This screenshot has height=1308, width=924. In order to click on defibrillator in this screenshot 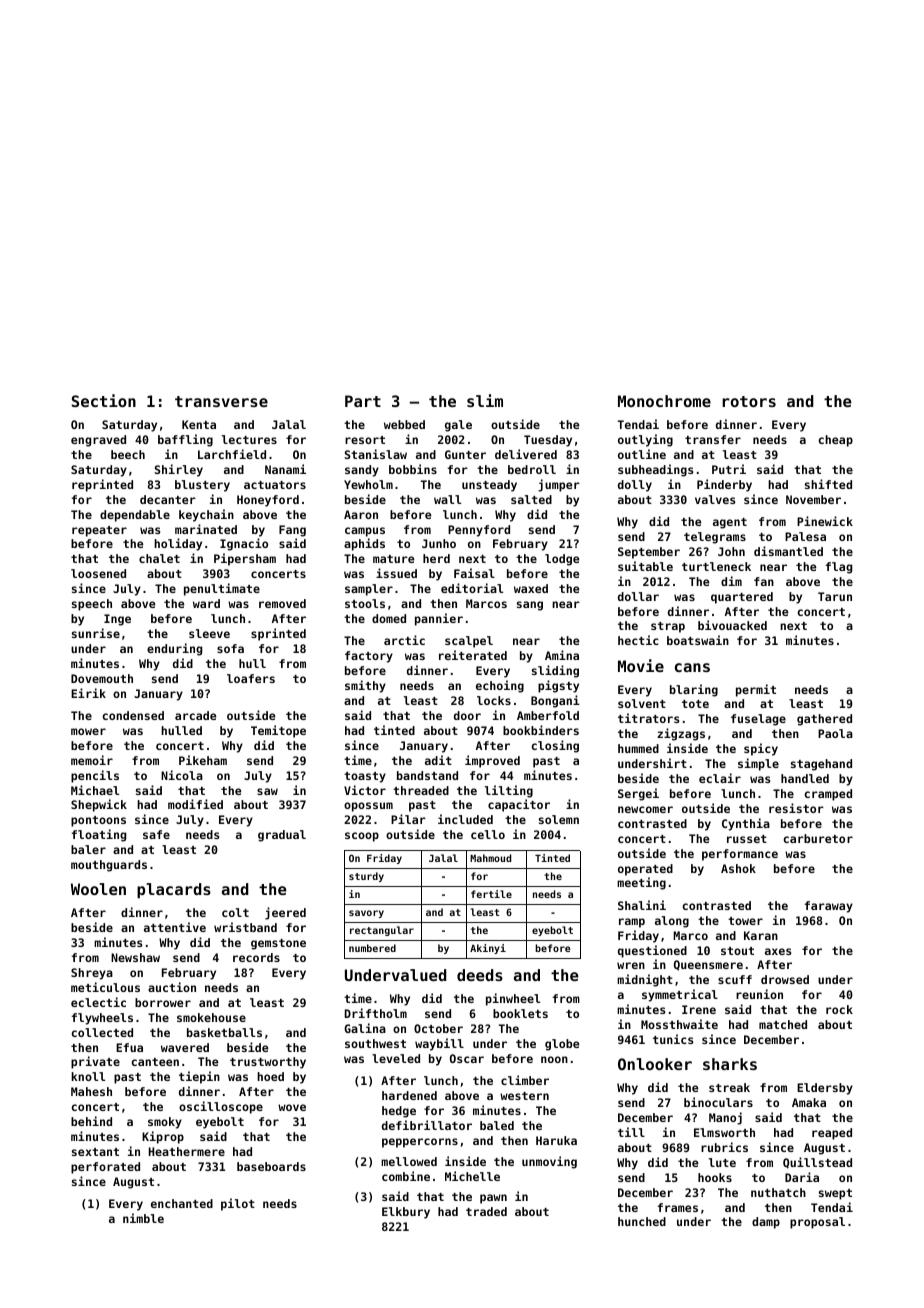, I will do `click(427, 1125)`.
